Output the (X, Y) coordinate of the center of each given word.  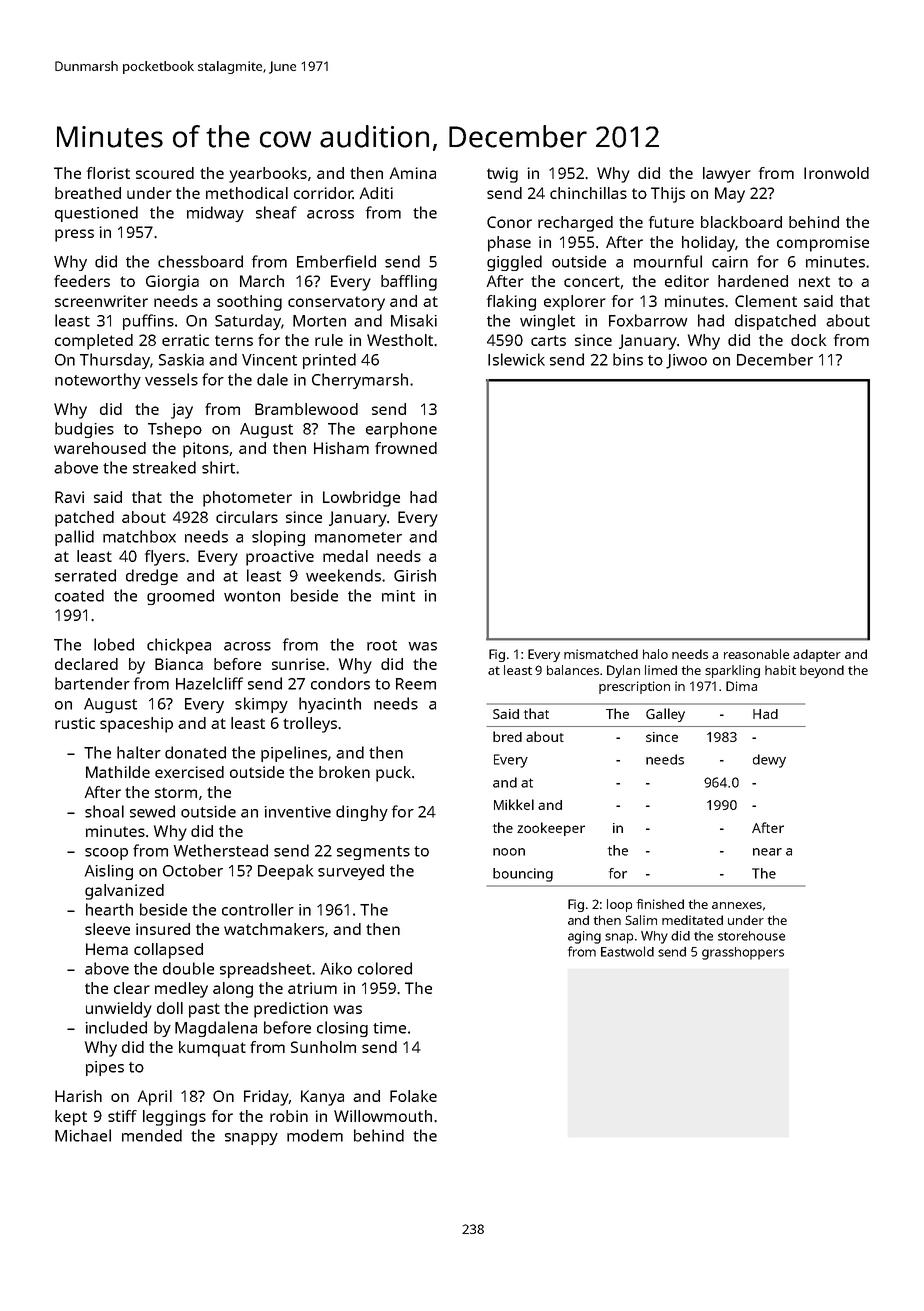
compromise (823, 244)
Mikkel (514, 804)
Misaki (414, 320)
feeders (82, 281)
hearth (109, 909)
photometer (247, 499)
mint (398, 596)
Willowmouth (383, 1116)
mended (152, 1135)
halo (655, 654)
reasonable (756, 654)
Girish (415, 575)
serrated (85, 575)
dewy (769, 761)
